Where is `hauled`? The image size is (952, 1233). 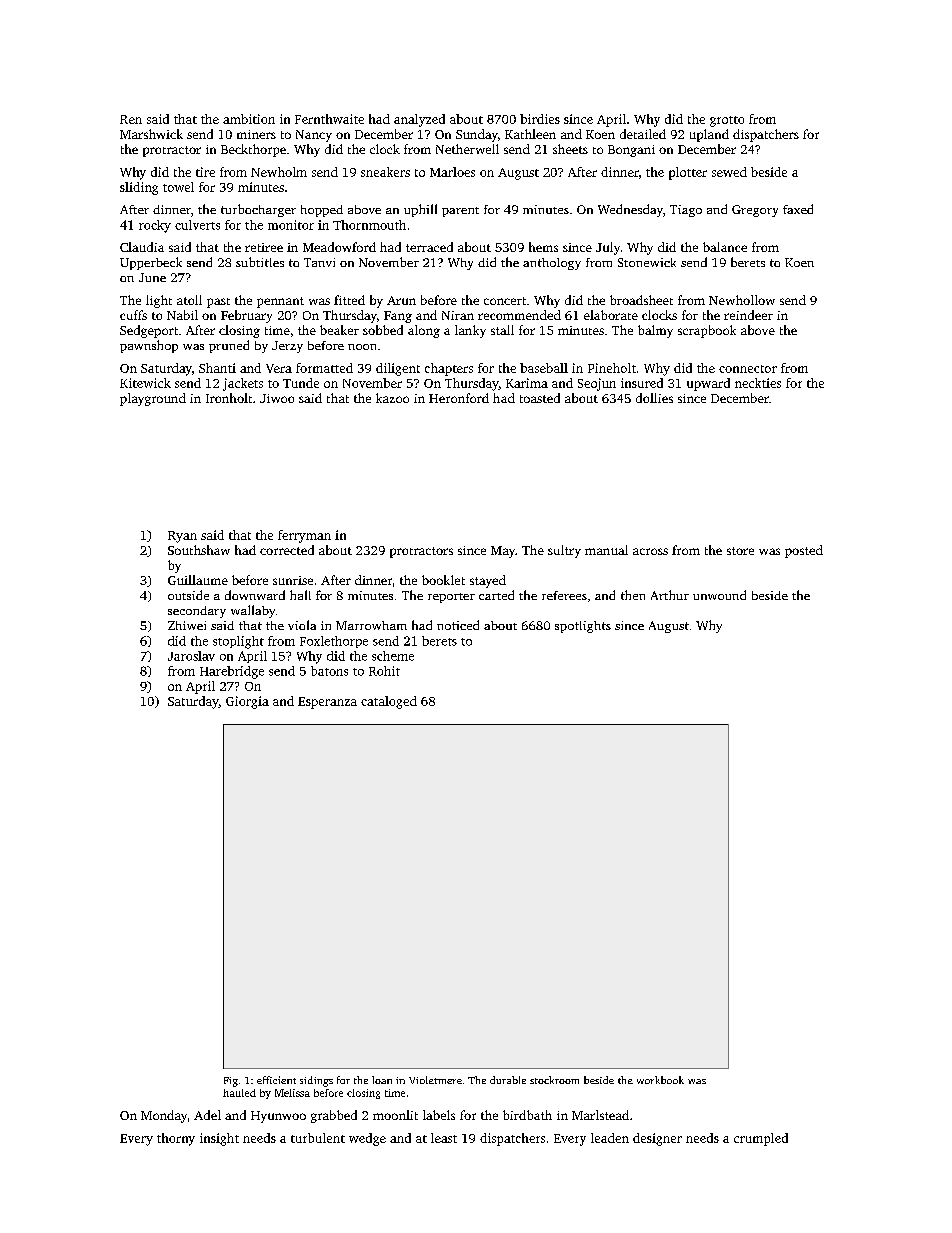
hauled is located at coordinates (239, 1093).
